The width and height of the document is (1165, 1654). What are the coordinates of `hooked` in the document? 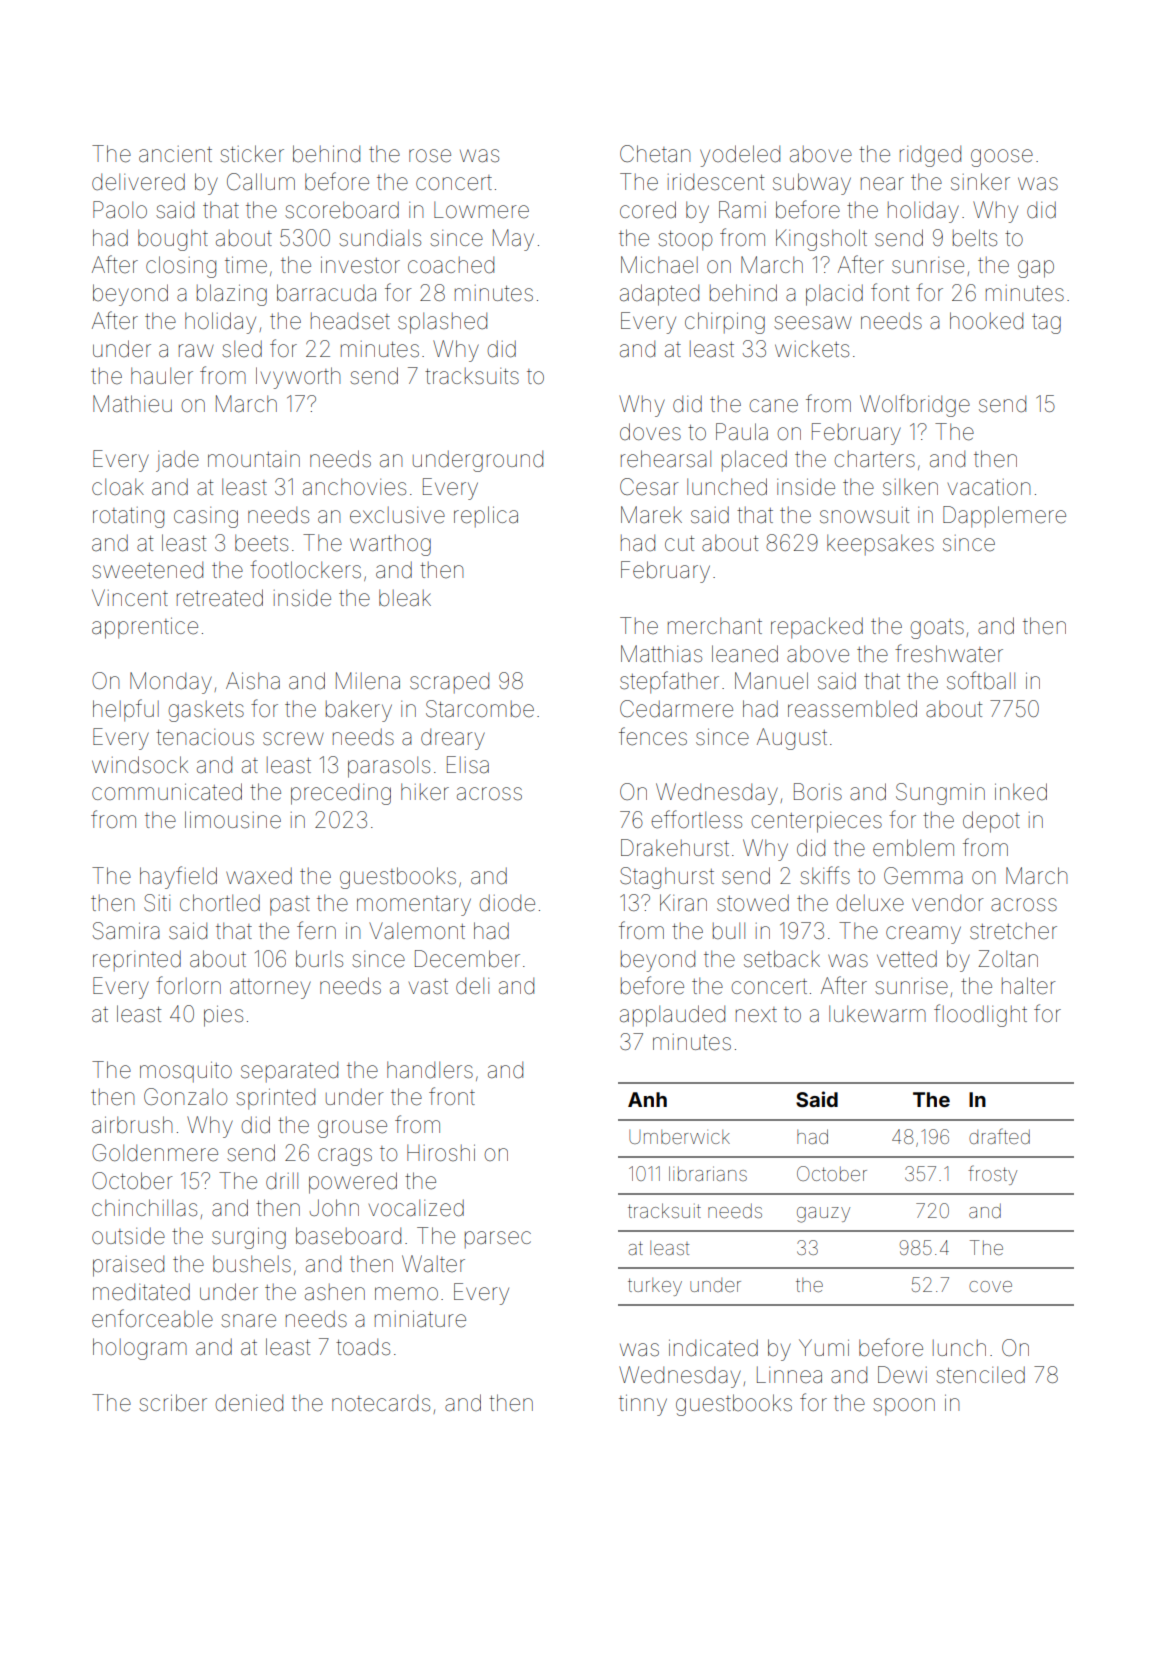 It's located at (986, 321).
